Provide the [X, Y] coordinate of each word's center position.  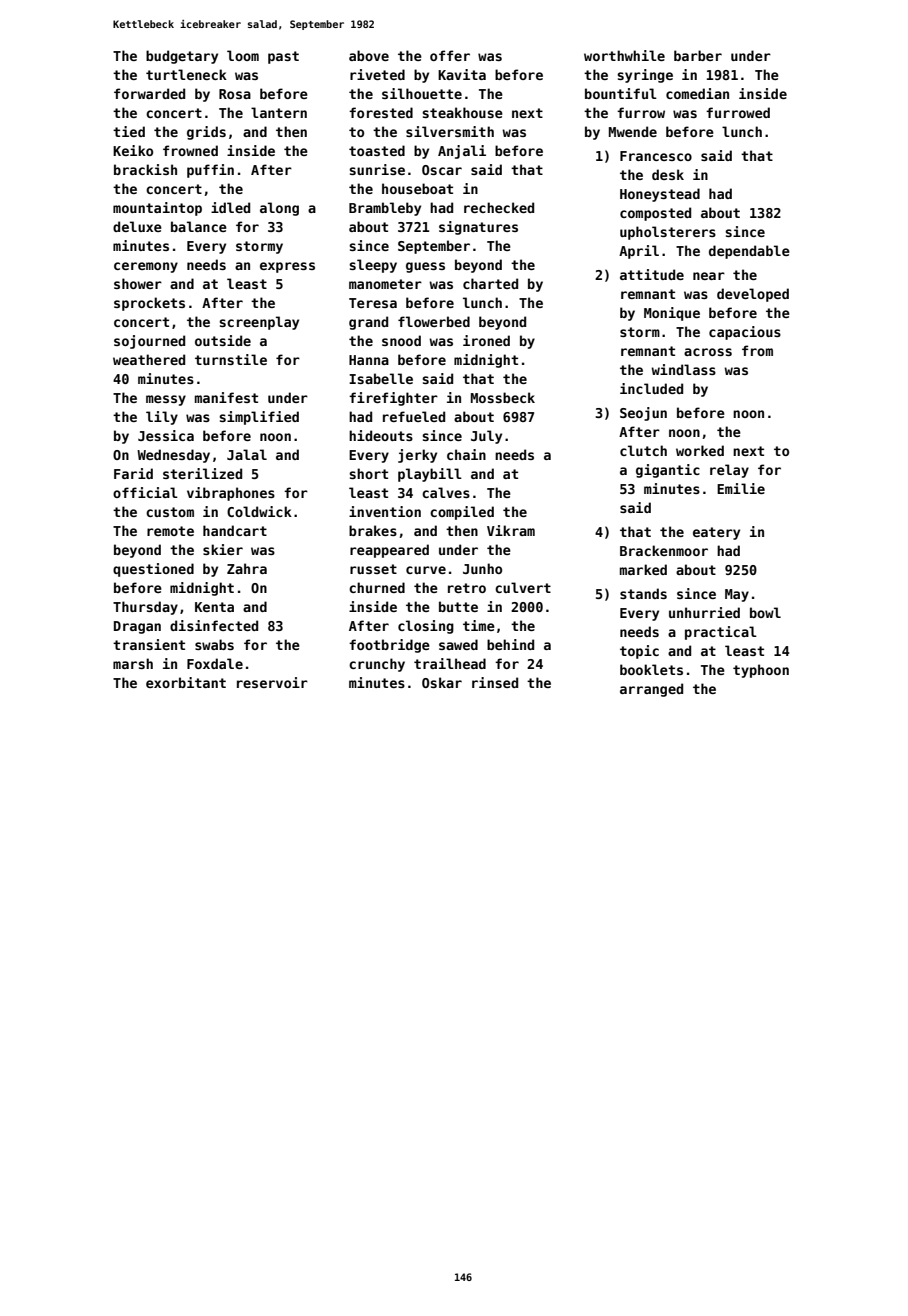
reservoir [272, 682]
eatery [716, 533]
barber [698, 55]
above [369, 55]
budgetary [182, 57]
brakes [373, 530]
